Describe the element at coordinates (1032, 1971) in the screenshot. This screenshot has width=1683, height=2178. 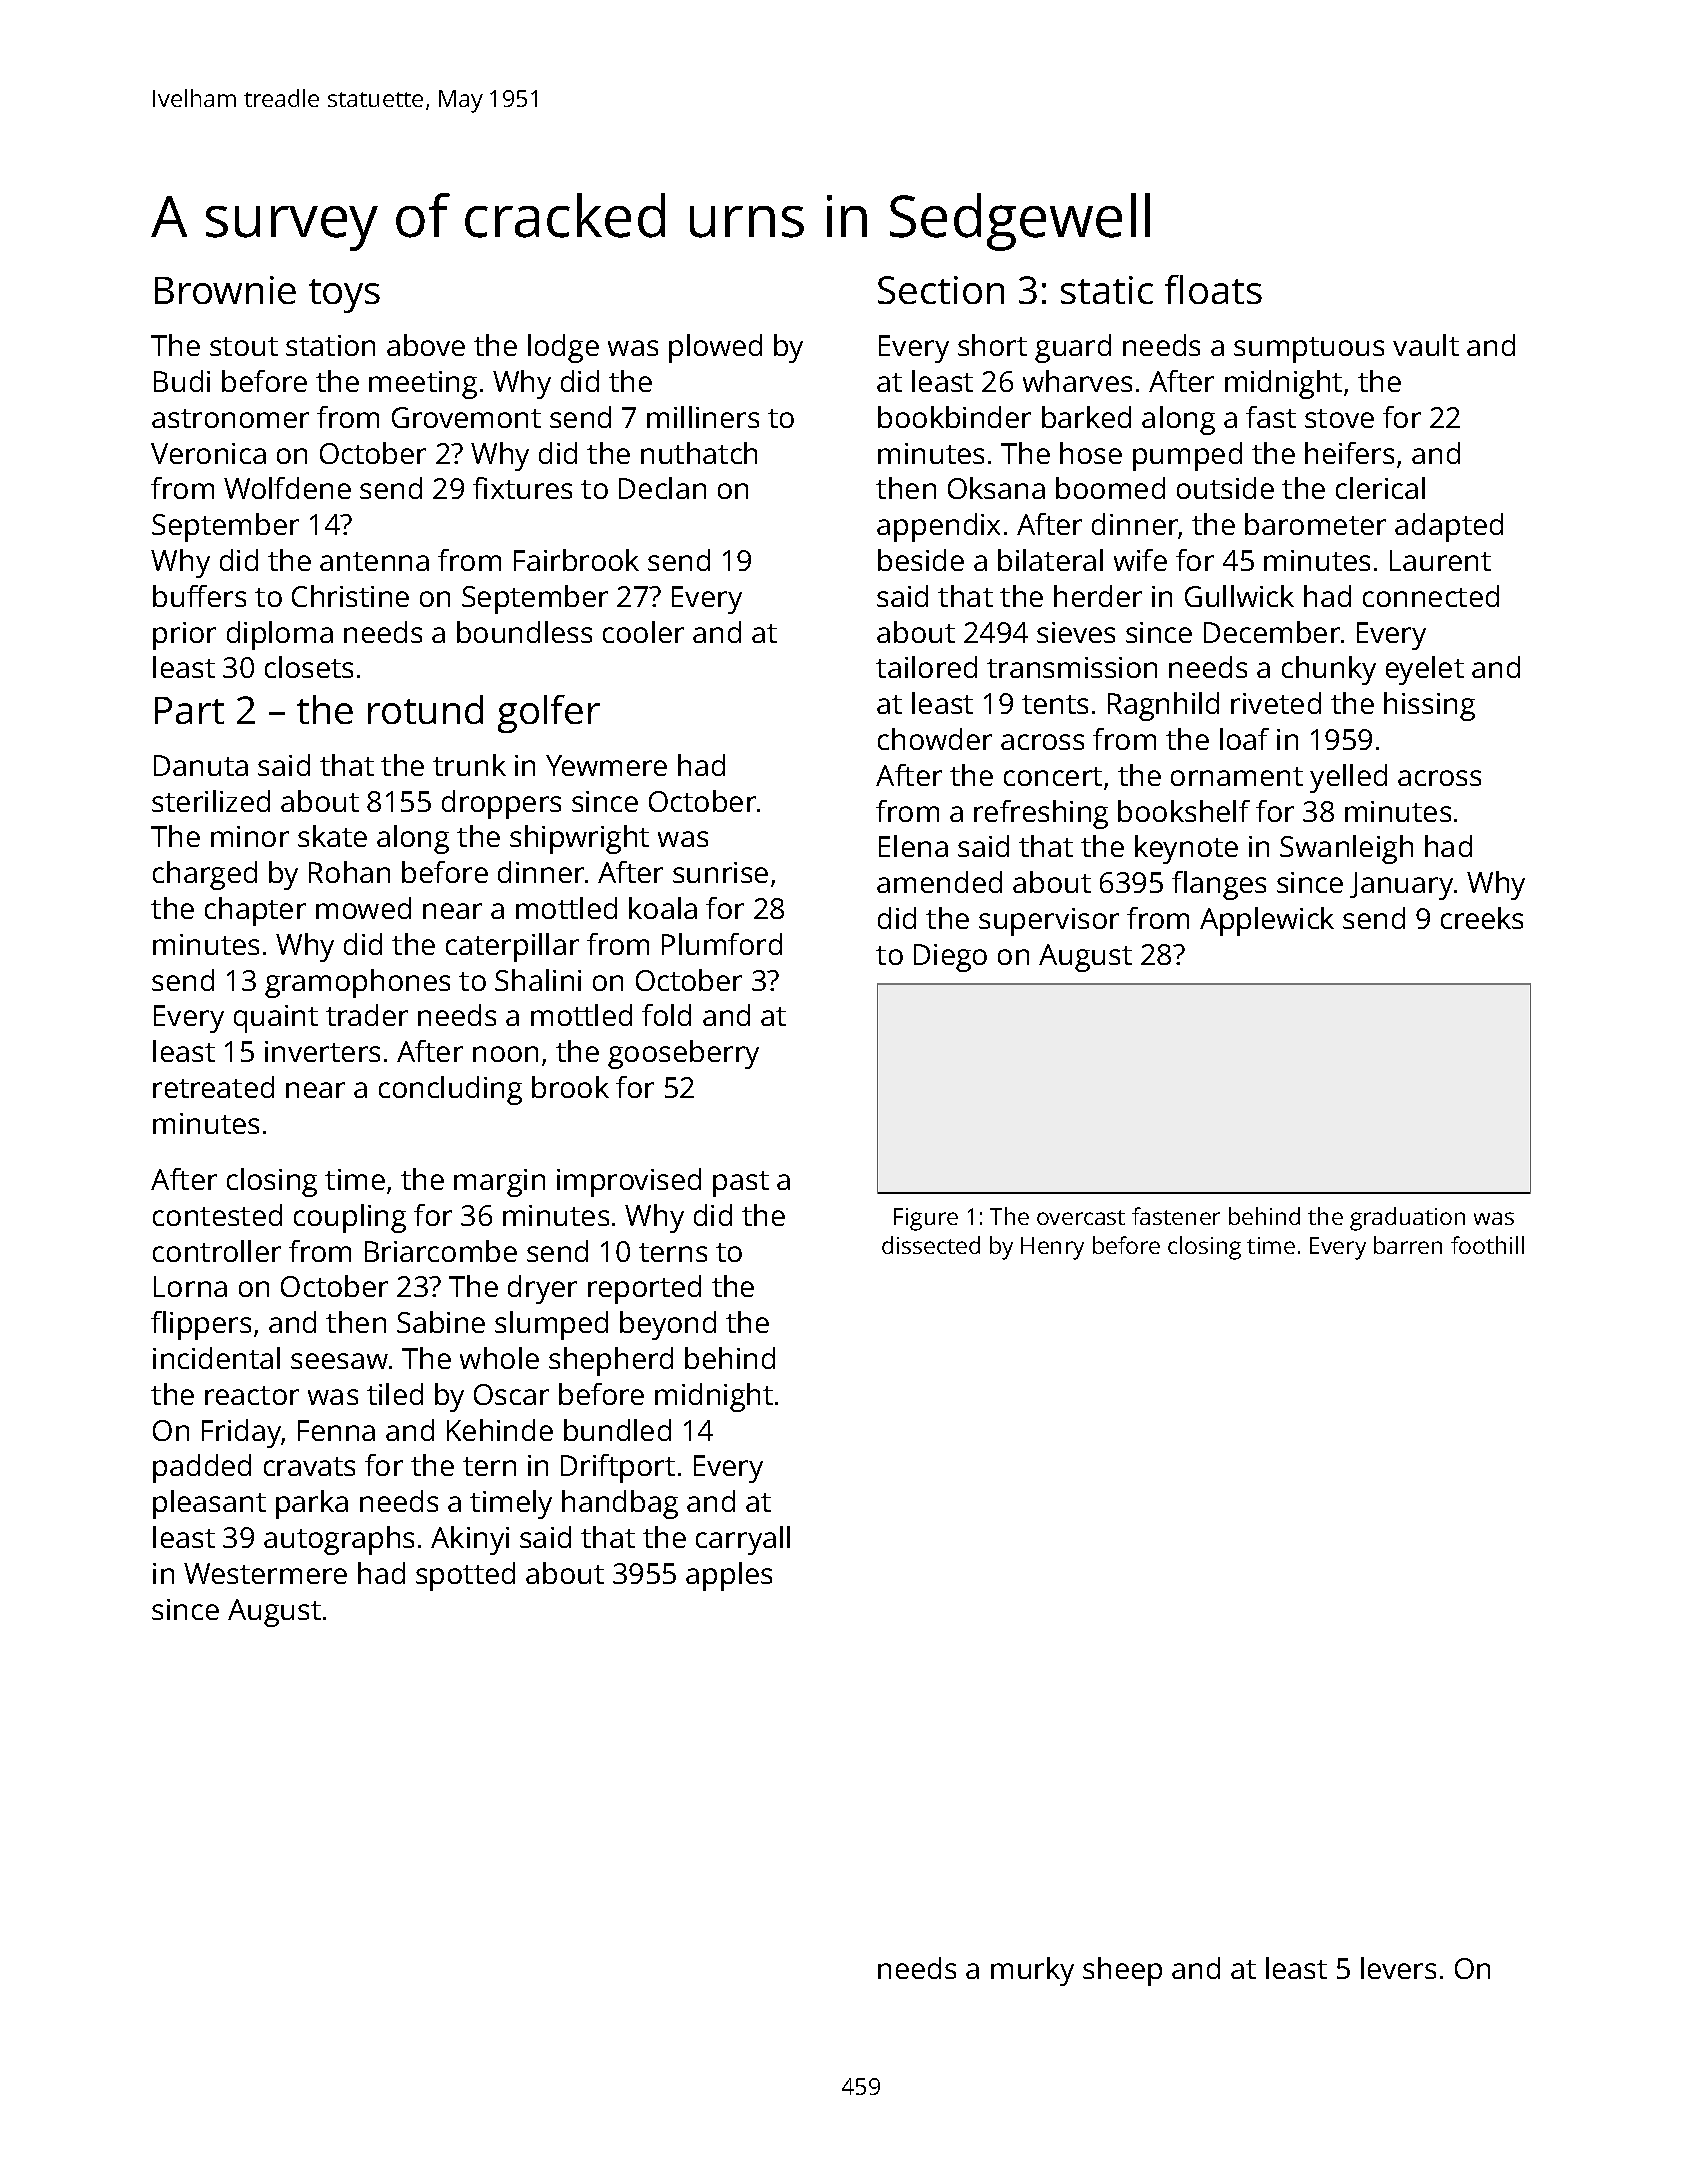
I see `murky` at that location.
